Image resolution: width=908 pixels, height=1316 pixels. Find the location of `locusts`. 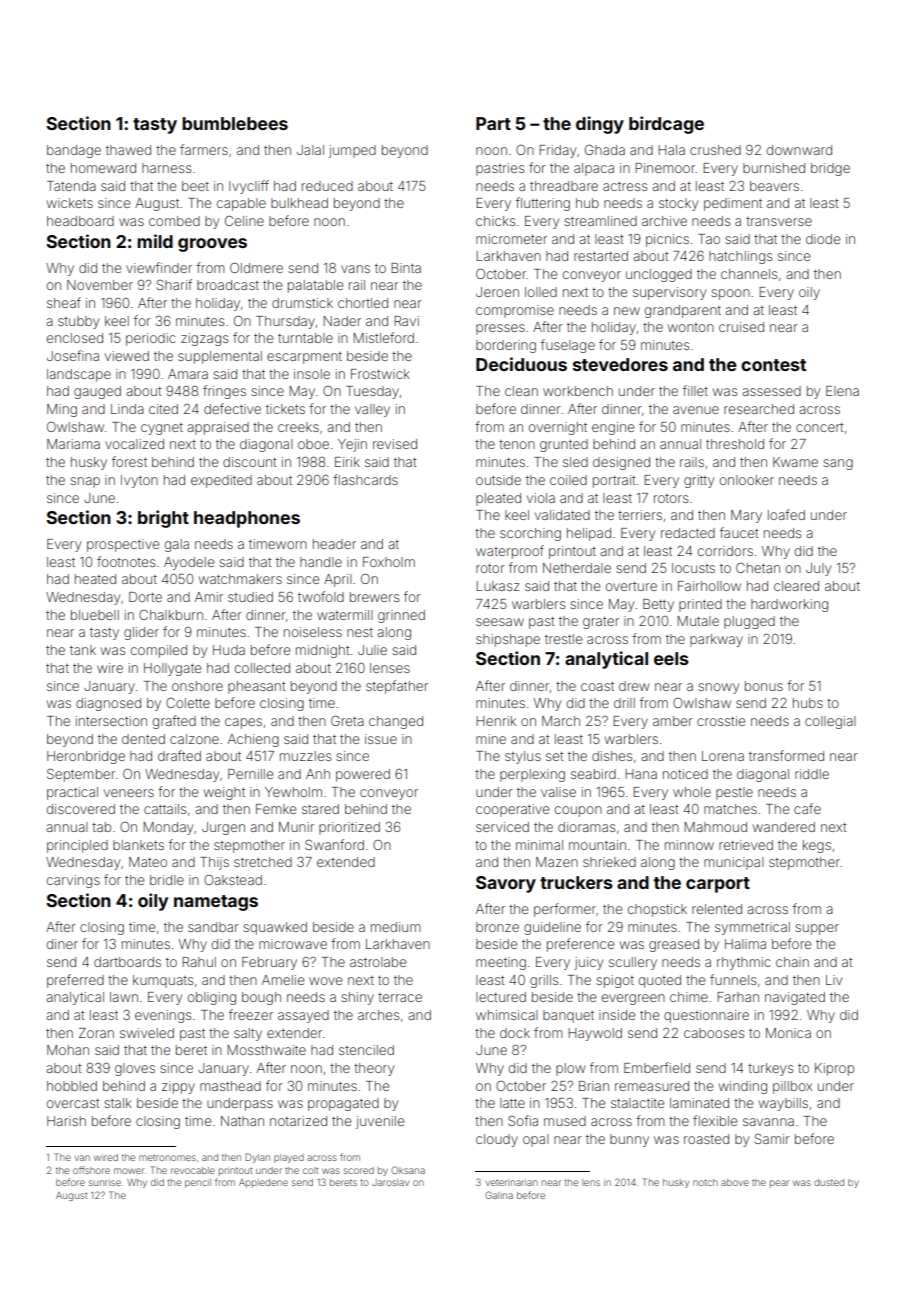

locusts is located at coordinates (693, 568).
